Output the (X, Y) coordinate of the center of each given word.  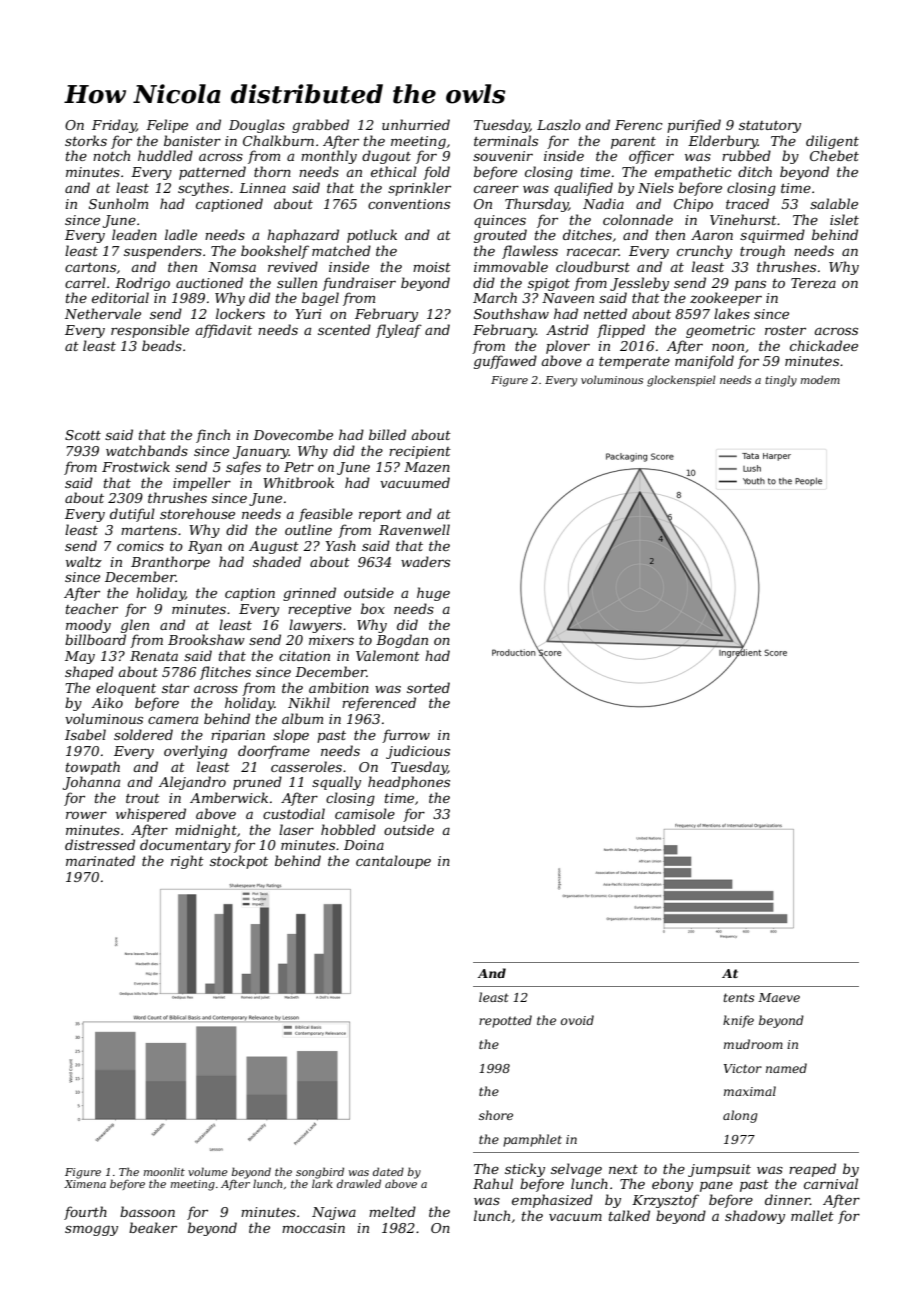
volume (208, 1171)
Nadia (603, 203)
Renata (154, 656)
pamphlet (532, 1140)
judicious (418, 752)
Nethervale (103, 313)
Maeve (779, 997)
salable (834, 203)
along (740, 1116)
